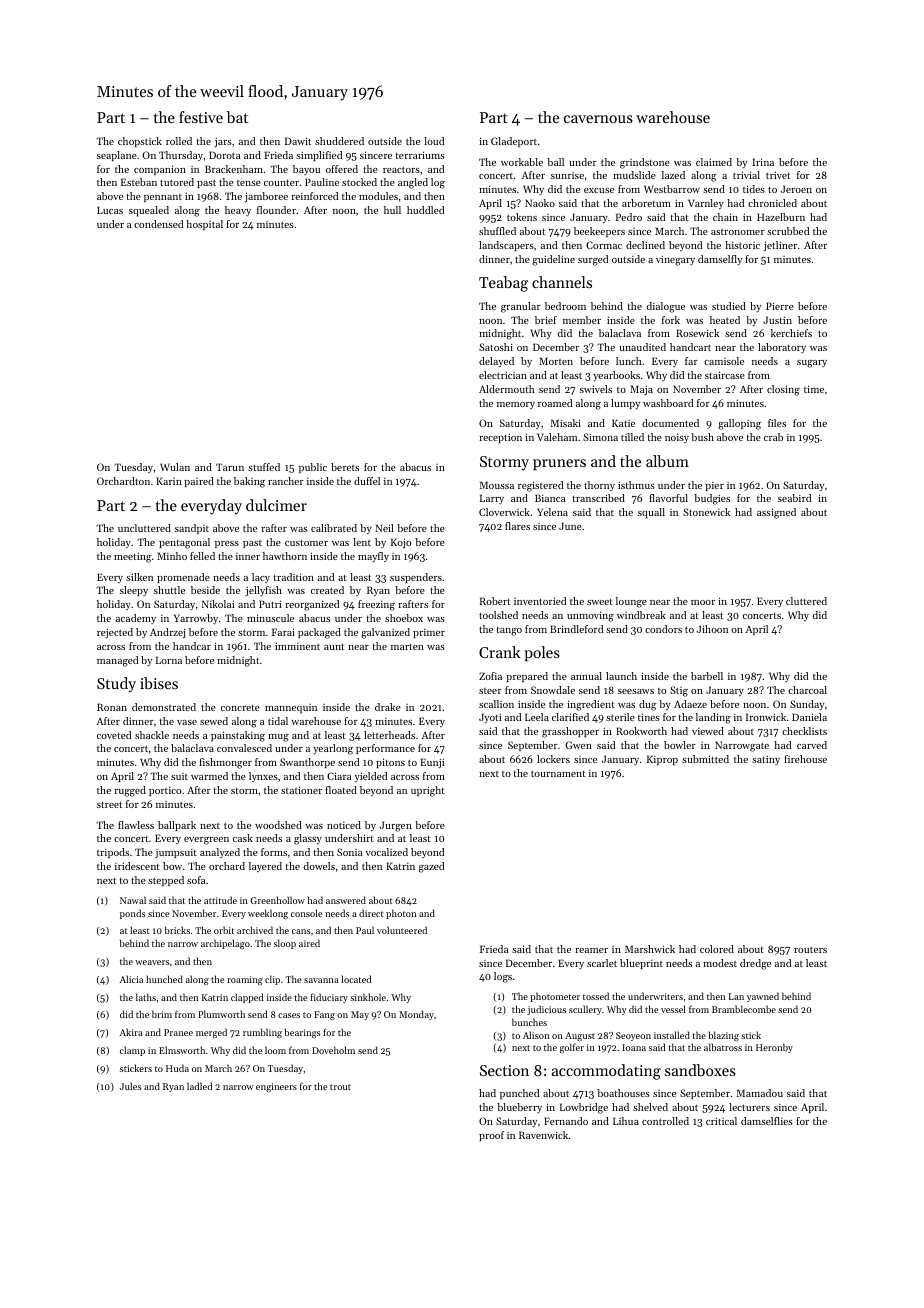 The image size is (924, 1308). Describe the element at coordinates (503, 284) in the page. I see `Teabag` at that location.
